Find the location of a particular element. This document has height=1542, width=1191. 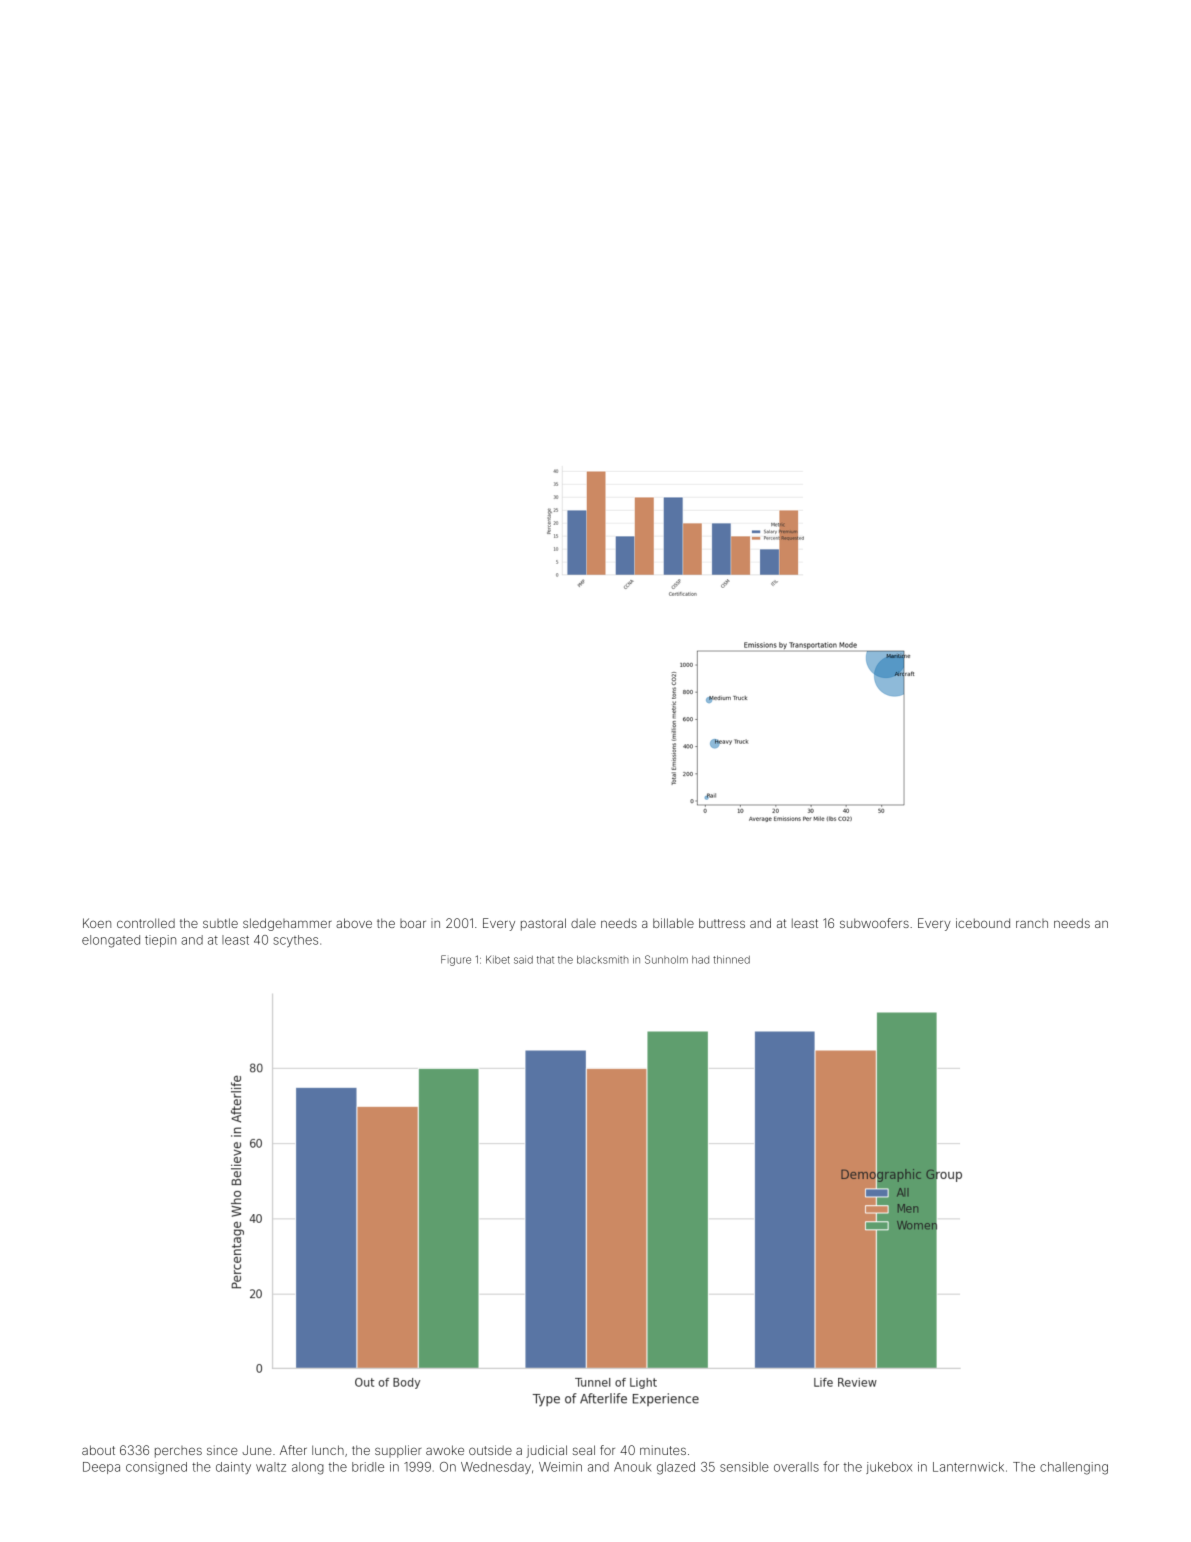

ranch is located at coordinates (1032, 923).
